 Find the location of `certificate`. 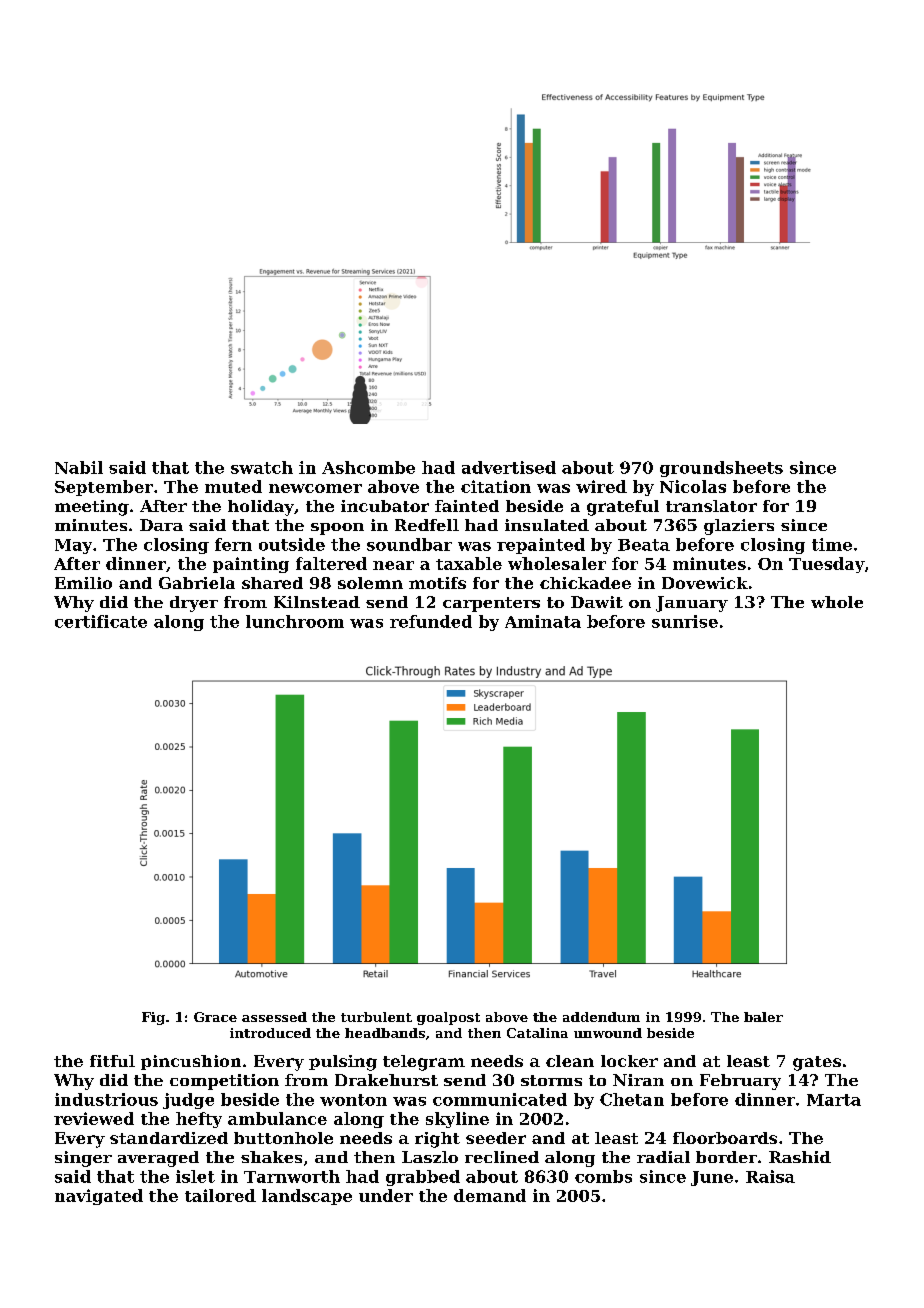

certificate is located at coordinates (101, 621).
